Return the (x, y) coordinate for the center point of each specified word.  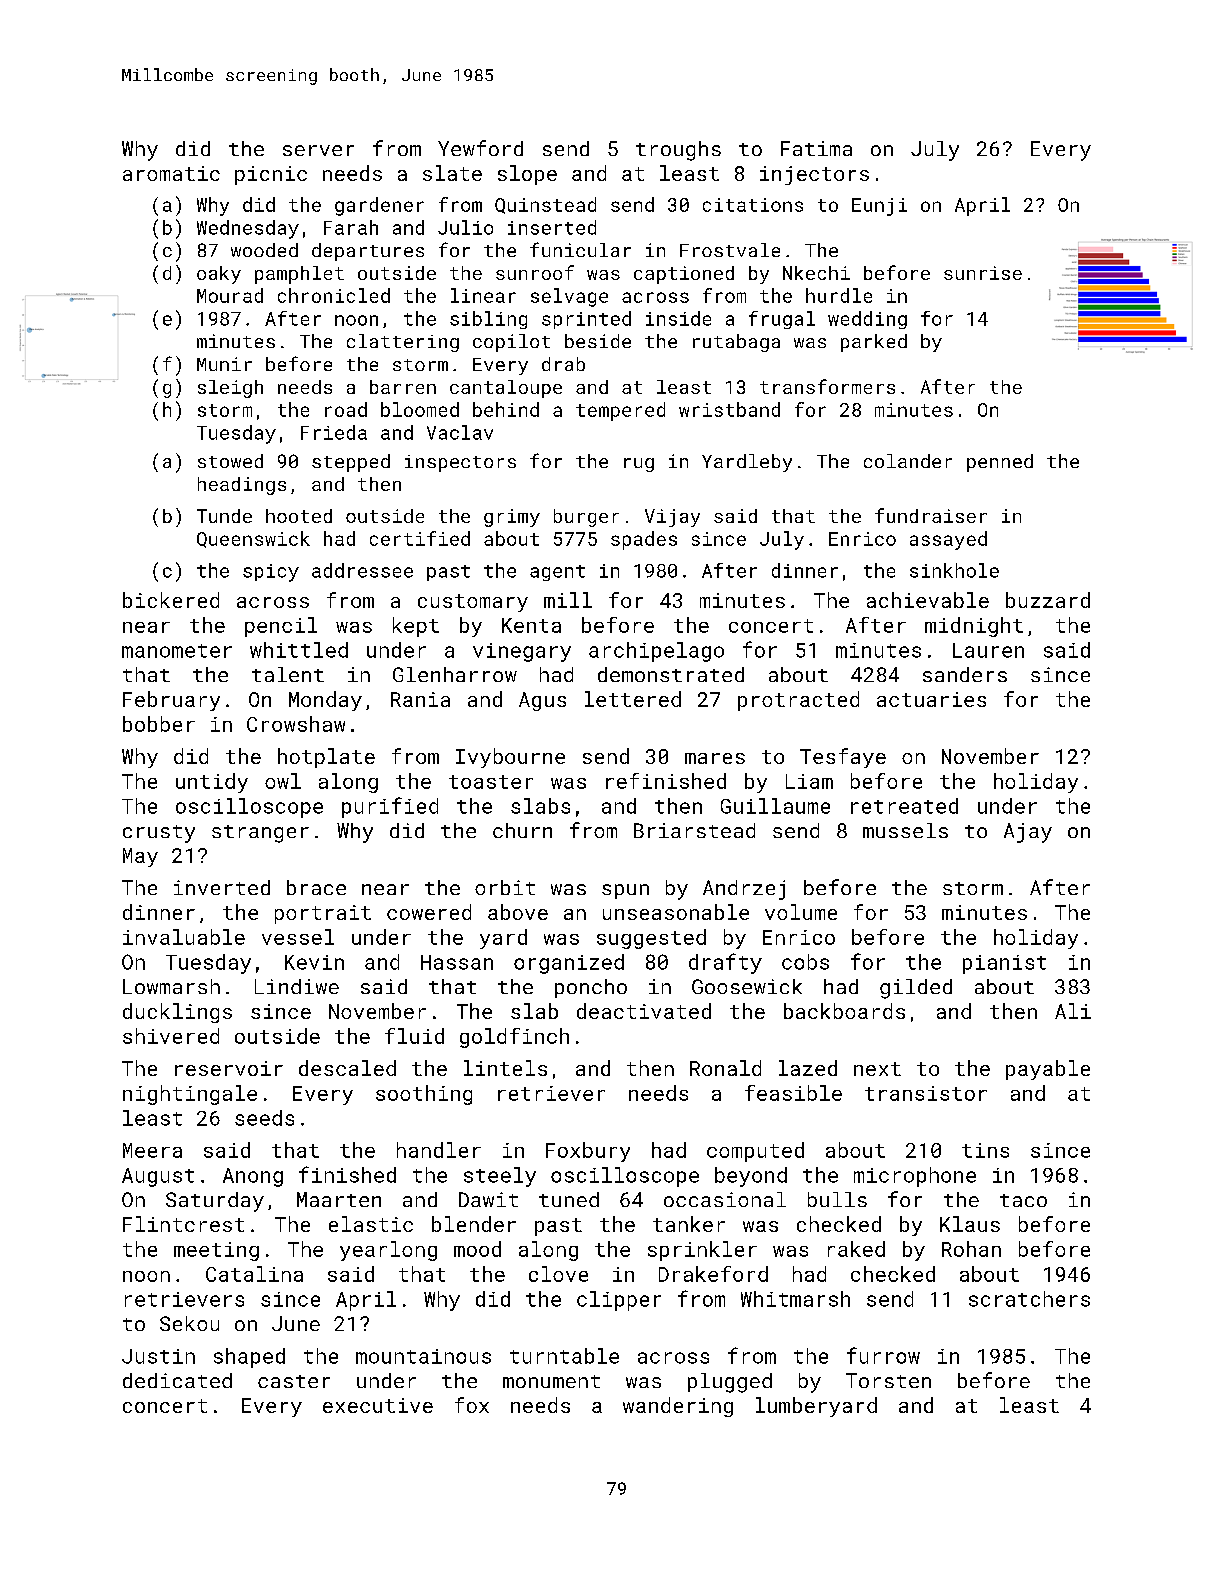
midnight (974, 627)
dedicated (177, 1380)
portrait (323, 914)
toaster (491, 782)
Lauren (988, 650)
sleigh (230, 389)
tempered (620, 411)
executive (378, 1405)
